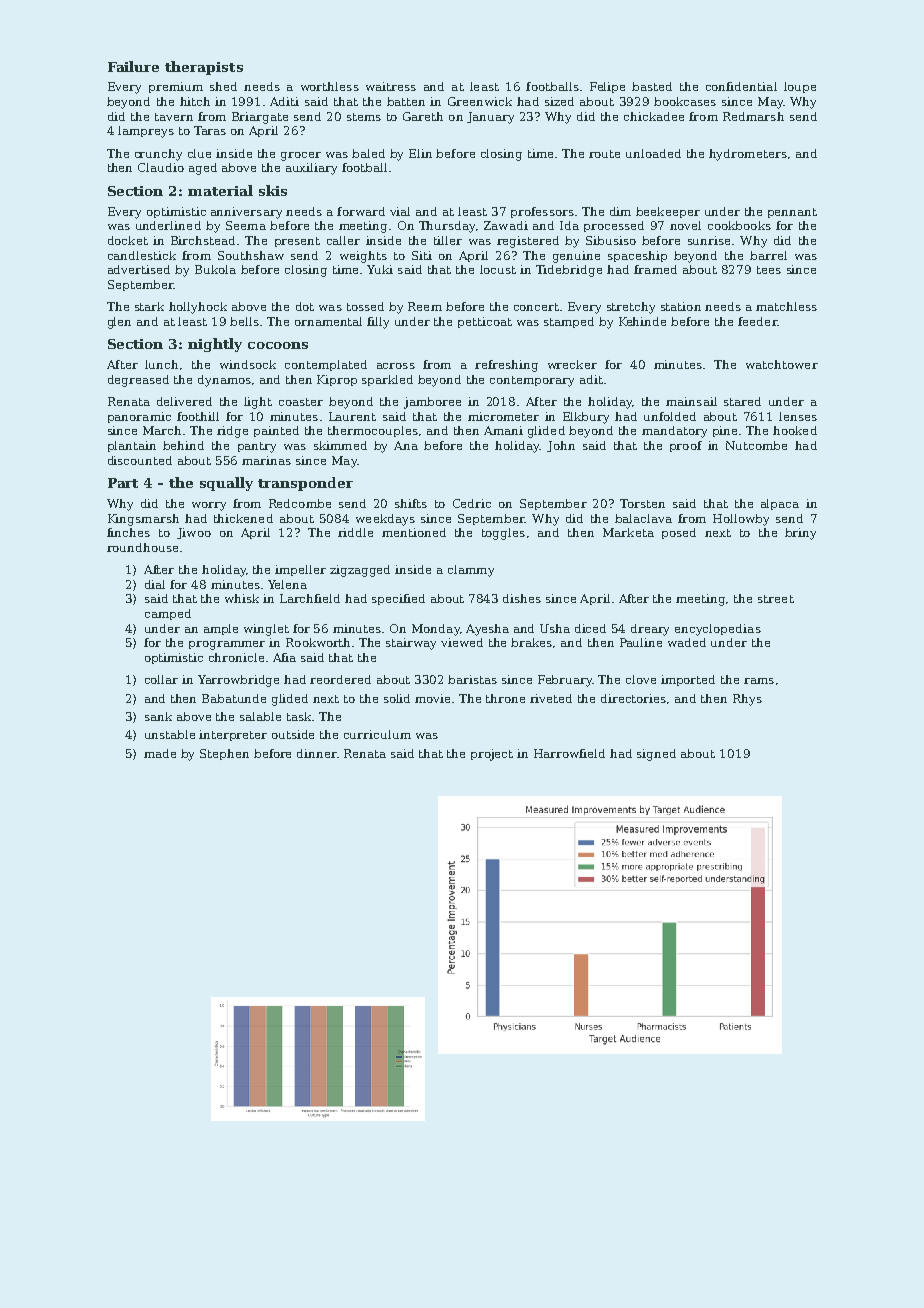  Describe the element at coordinates (398, 599) in the document. I see `specified` at that location.
